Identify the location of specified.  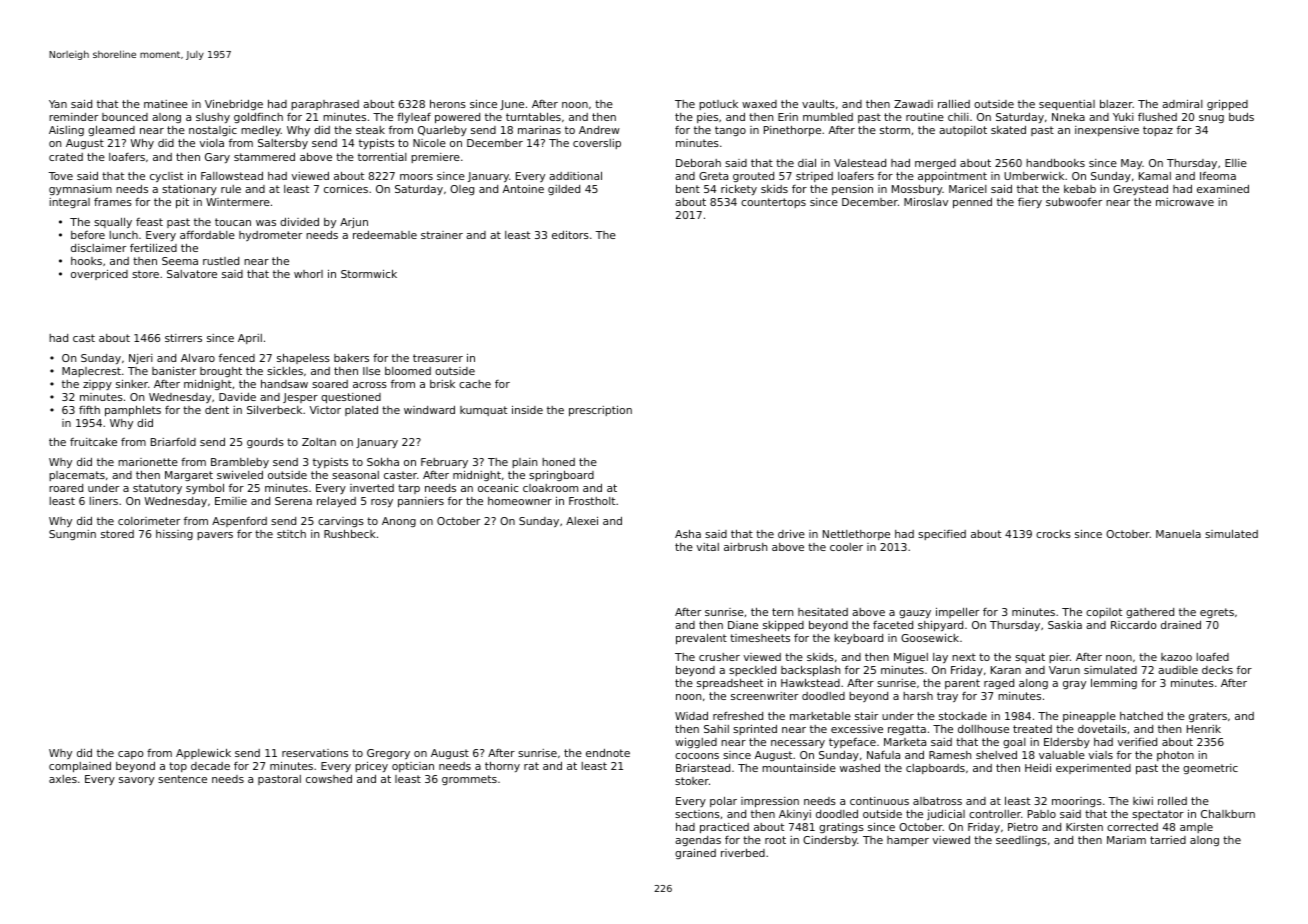
(942, 535).
